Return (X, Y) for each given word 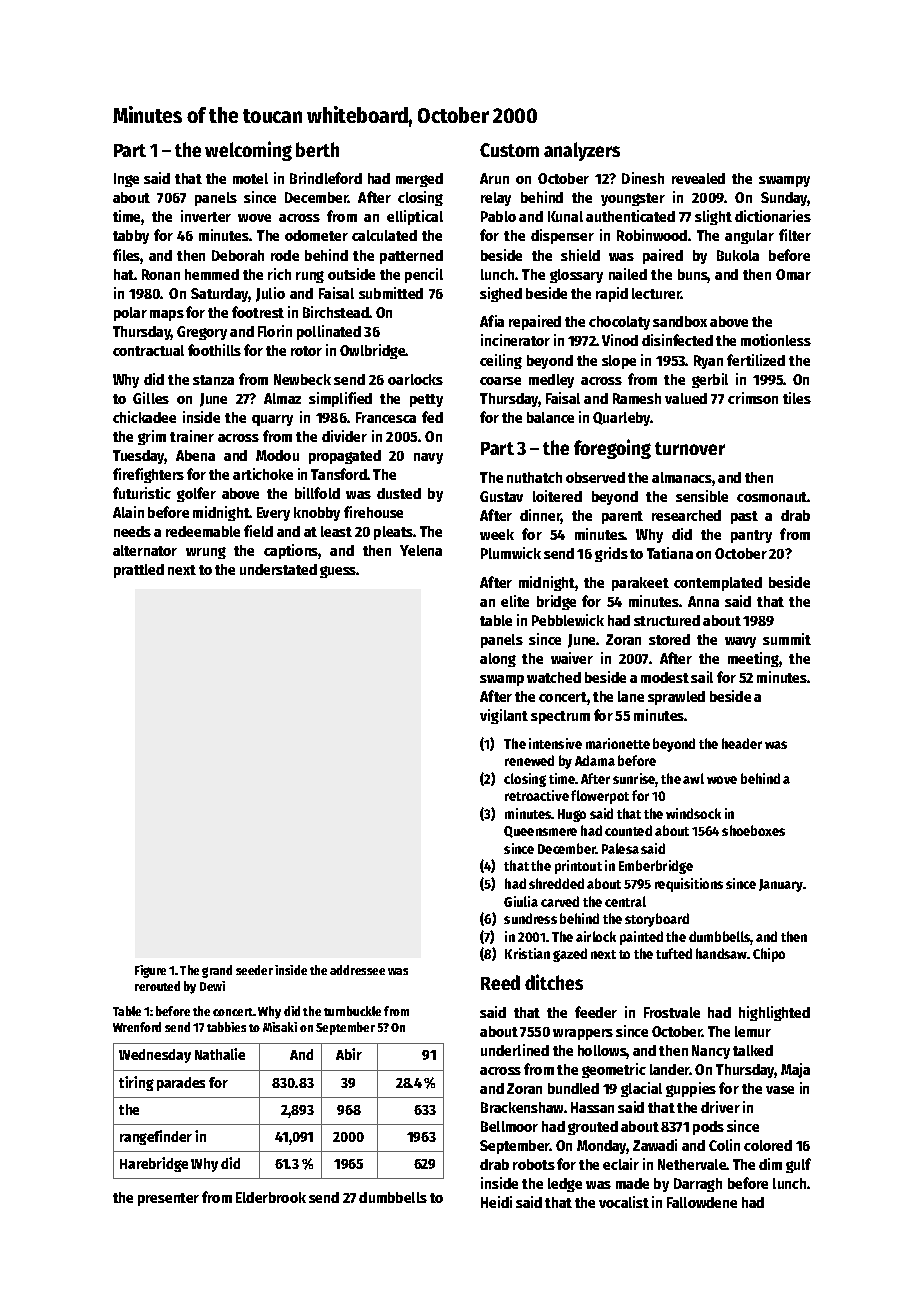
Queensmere (540, 832)
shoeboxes (753, 830)
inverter (206, 216)
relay (496, 199)
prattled (139, 571)
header (742, 743)
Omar (793, 274)
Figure (150, 971)
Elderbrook (271, 1197)
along (498, 660)
